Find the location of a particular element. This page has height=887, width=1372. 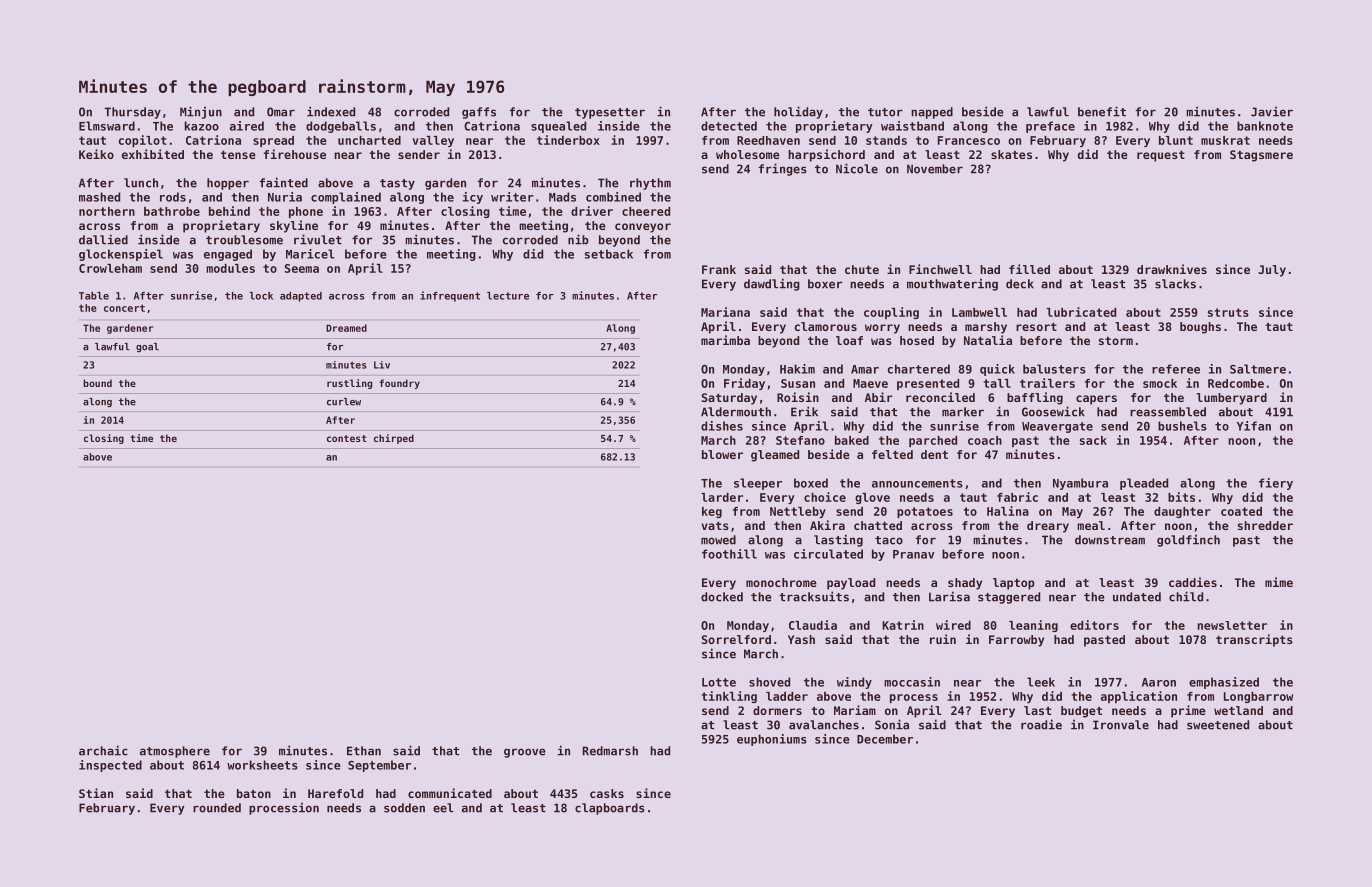

July is located at coordinates (1272, 271).
